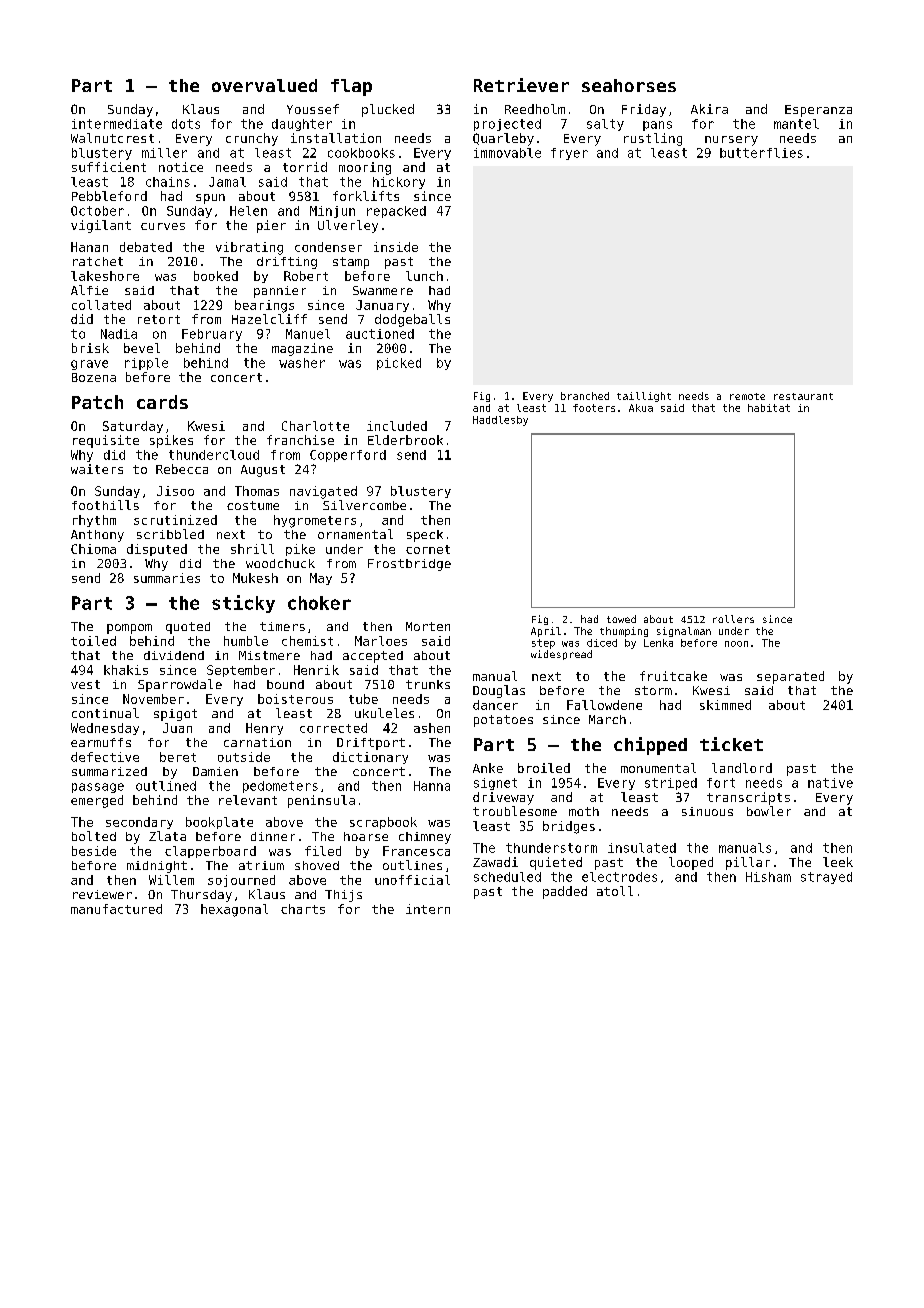 The height and width of the image is (1308, 924). I want to click on sinuous, so click(707, 811).
